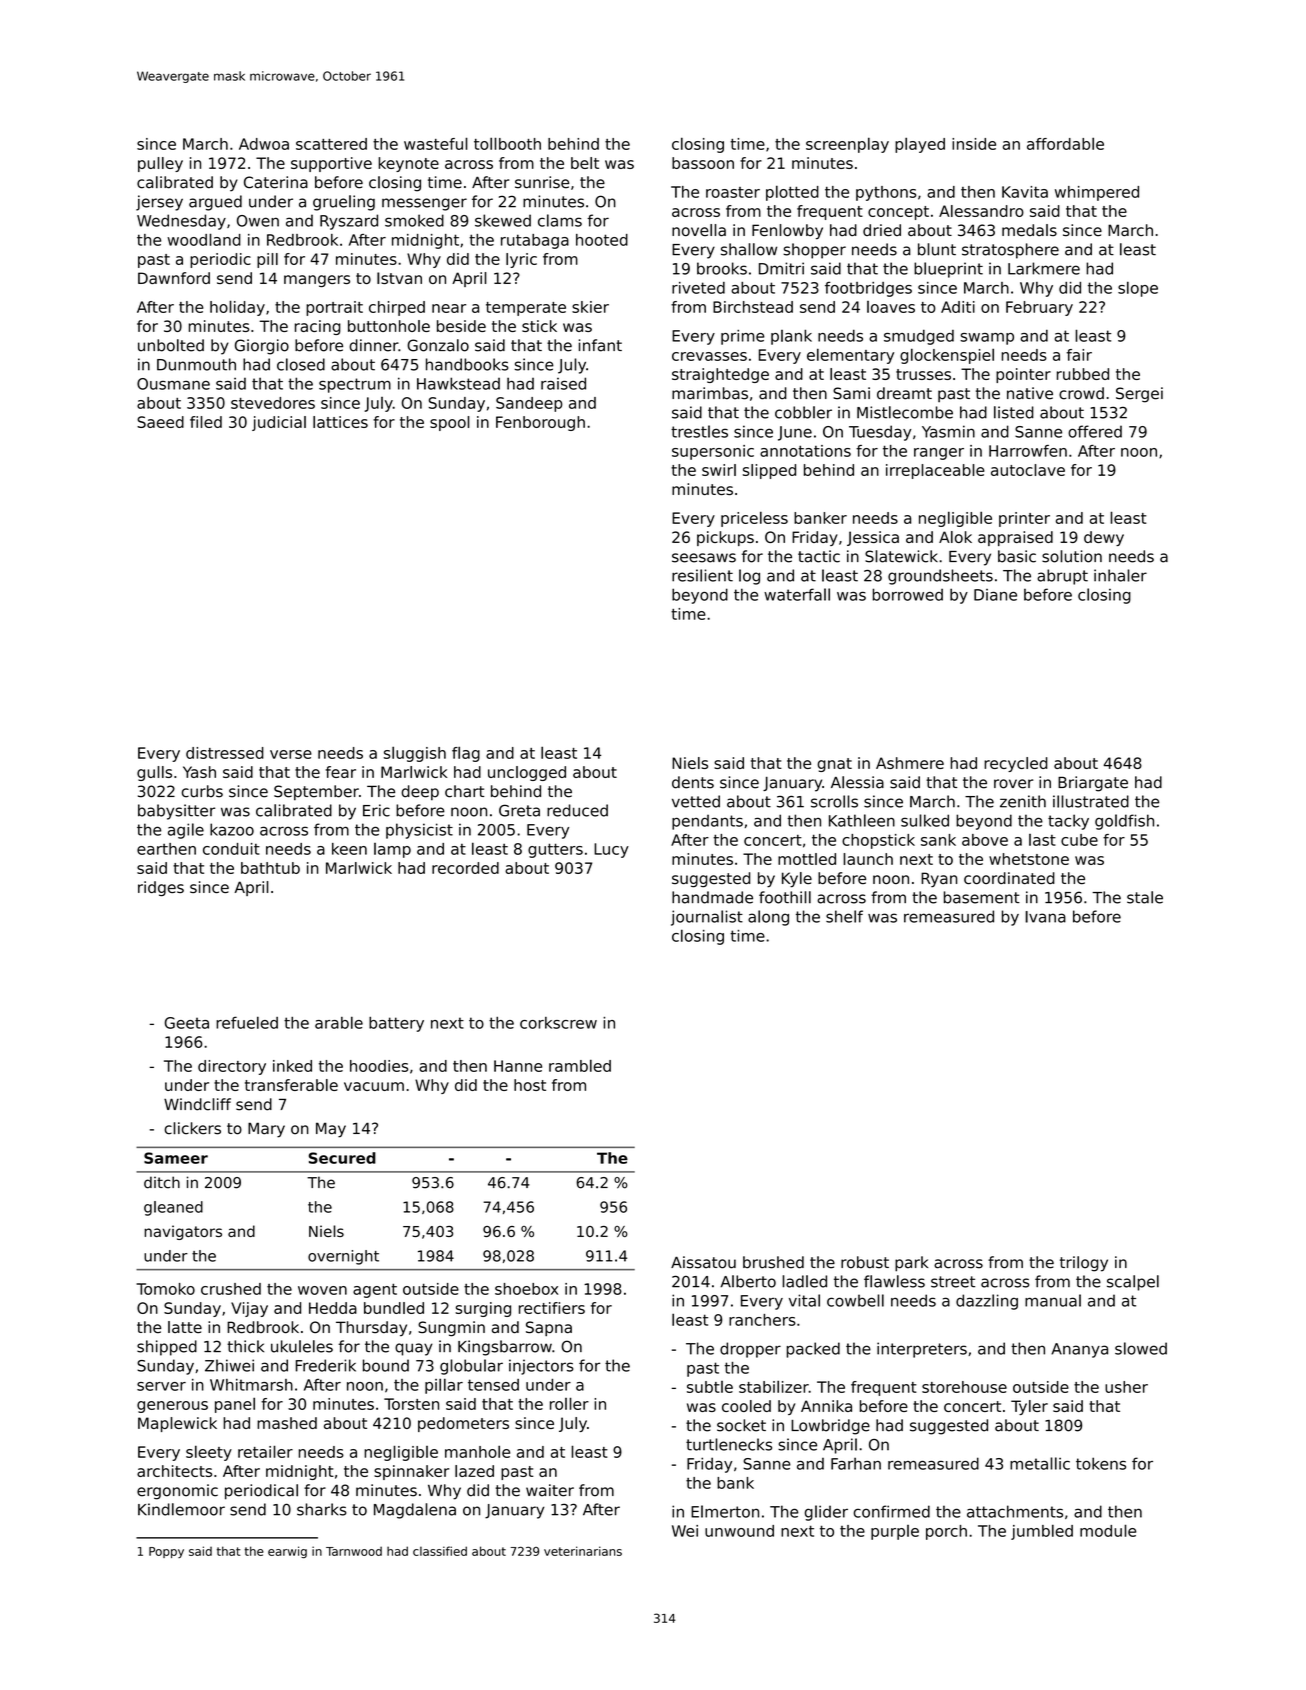 This screenshot has height=1690, width=1306. Describe the element at coordinates (340, 422) in the screenshot. I see `lattices` at that location.
